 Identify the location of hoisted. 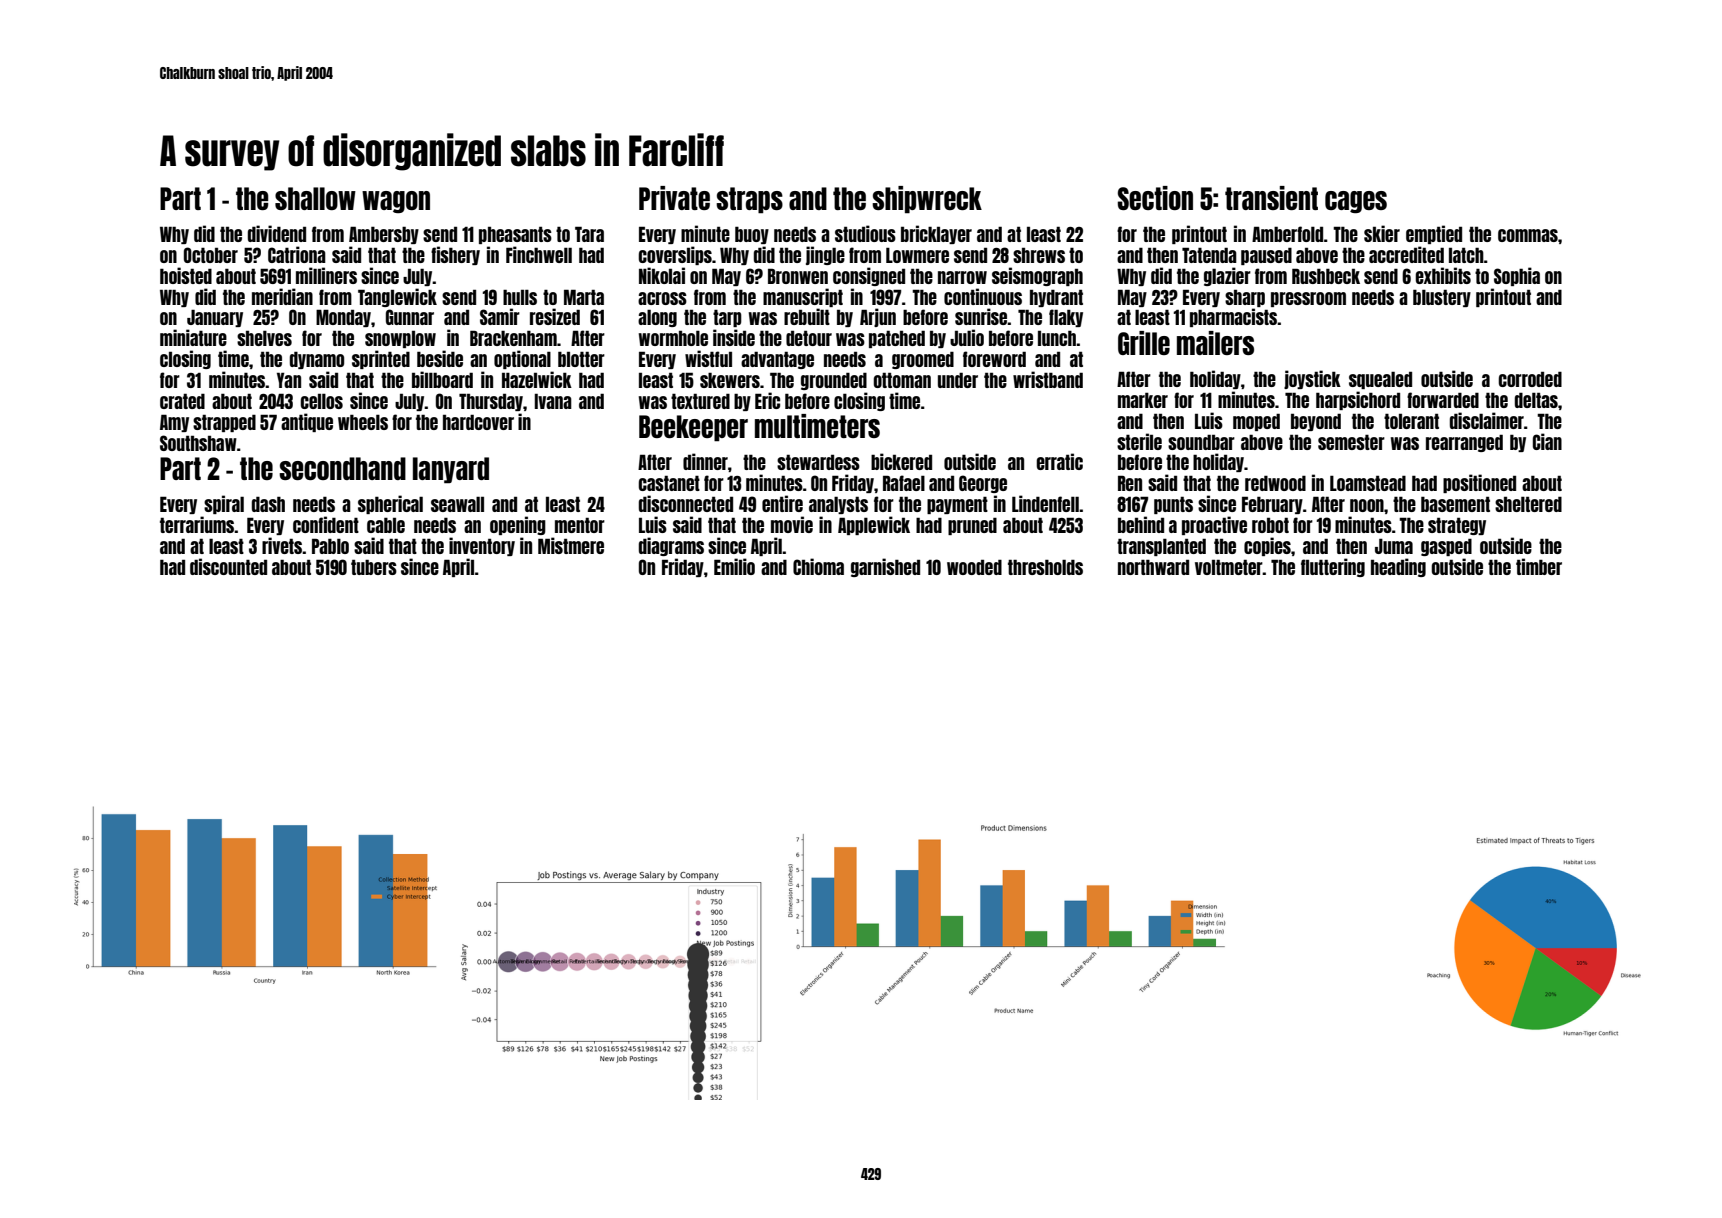
(186, 275).
